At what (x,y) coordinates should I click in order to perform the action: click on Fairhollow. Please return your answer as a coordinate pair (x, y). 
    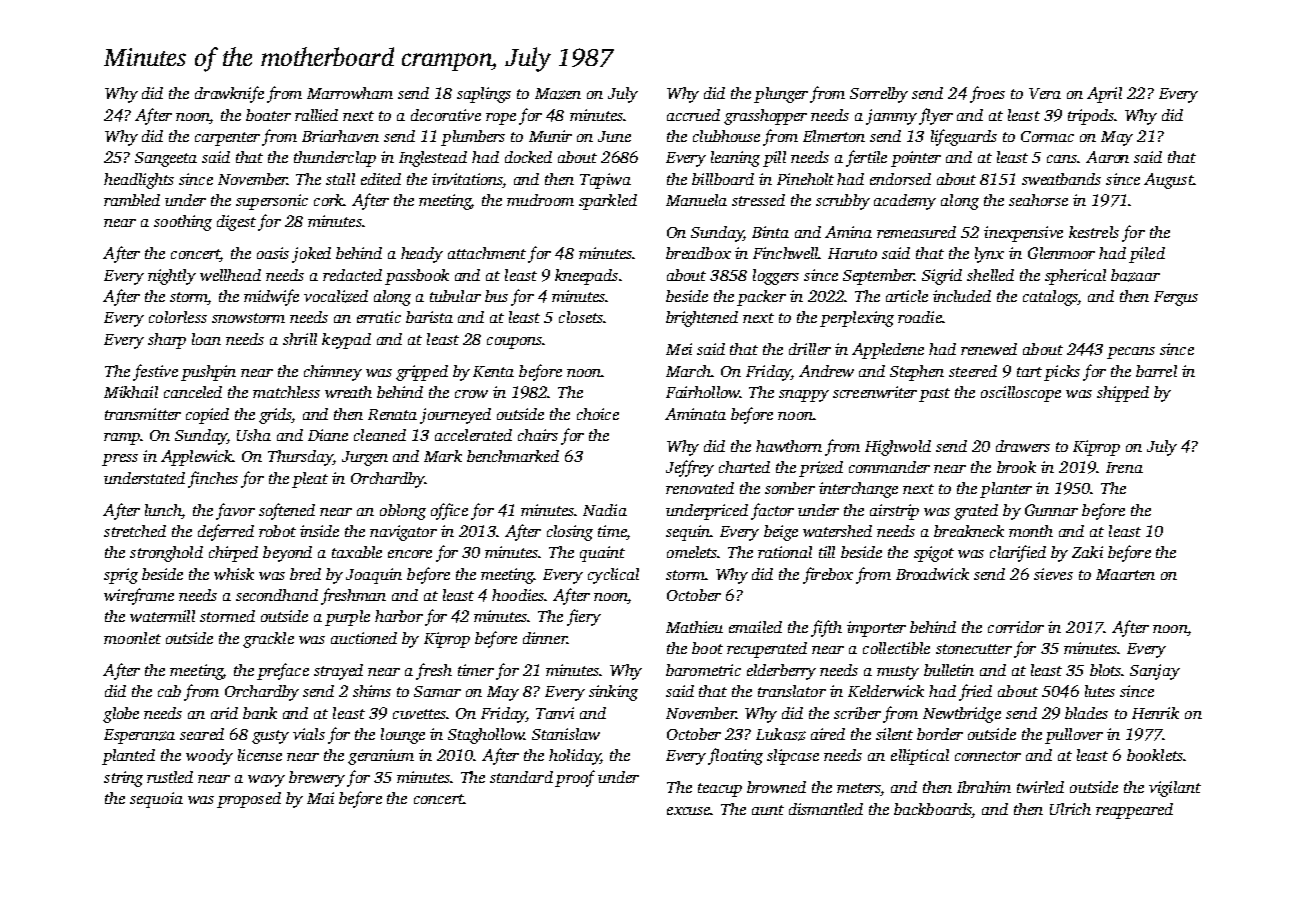
    Looking at the image, I should click on (703, 392).
